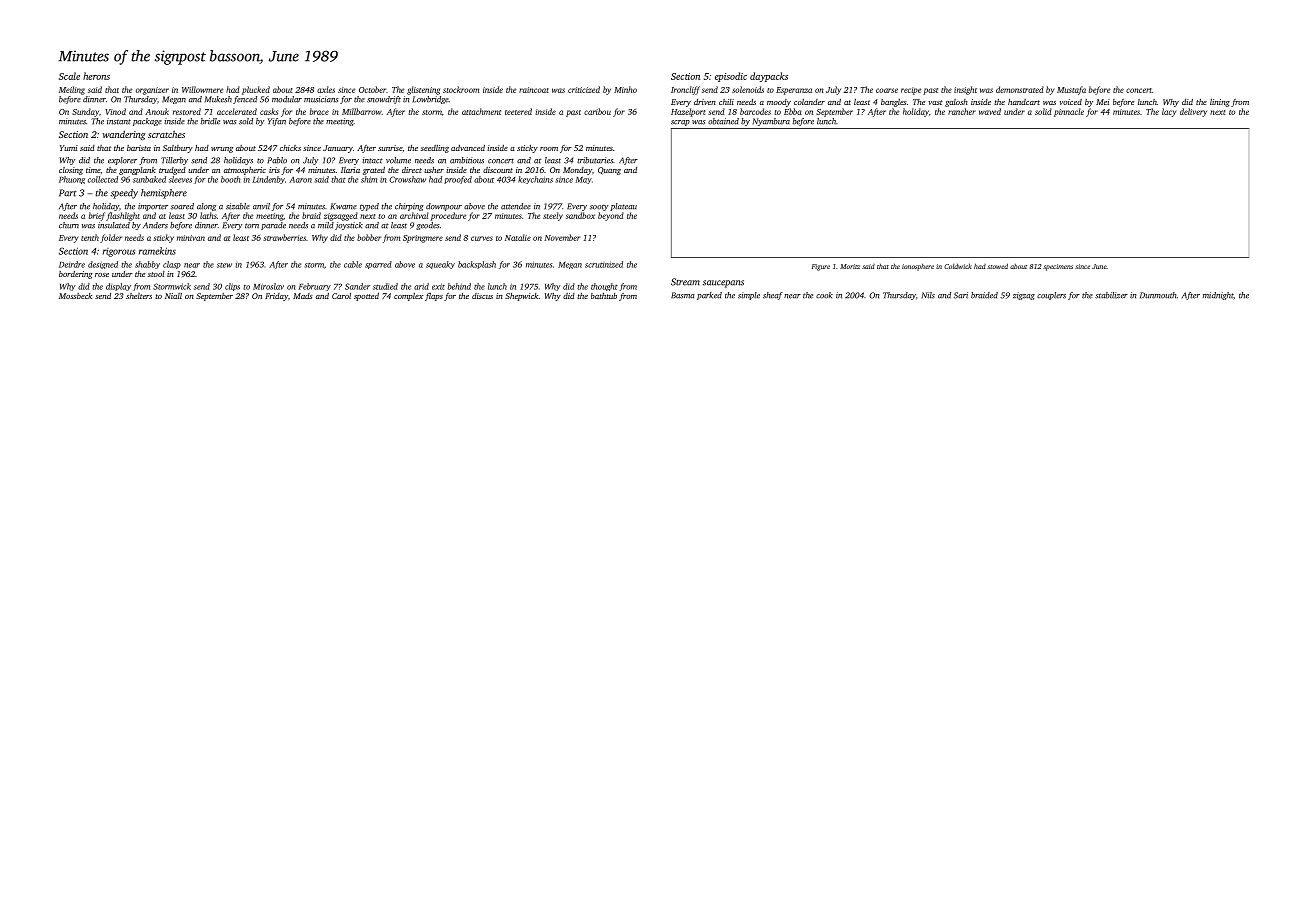 The image size is (1308, 924). Describe the element at coordinates (769, 77) in the screenshot. I see `daypacks` at that location.
